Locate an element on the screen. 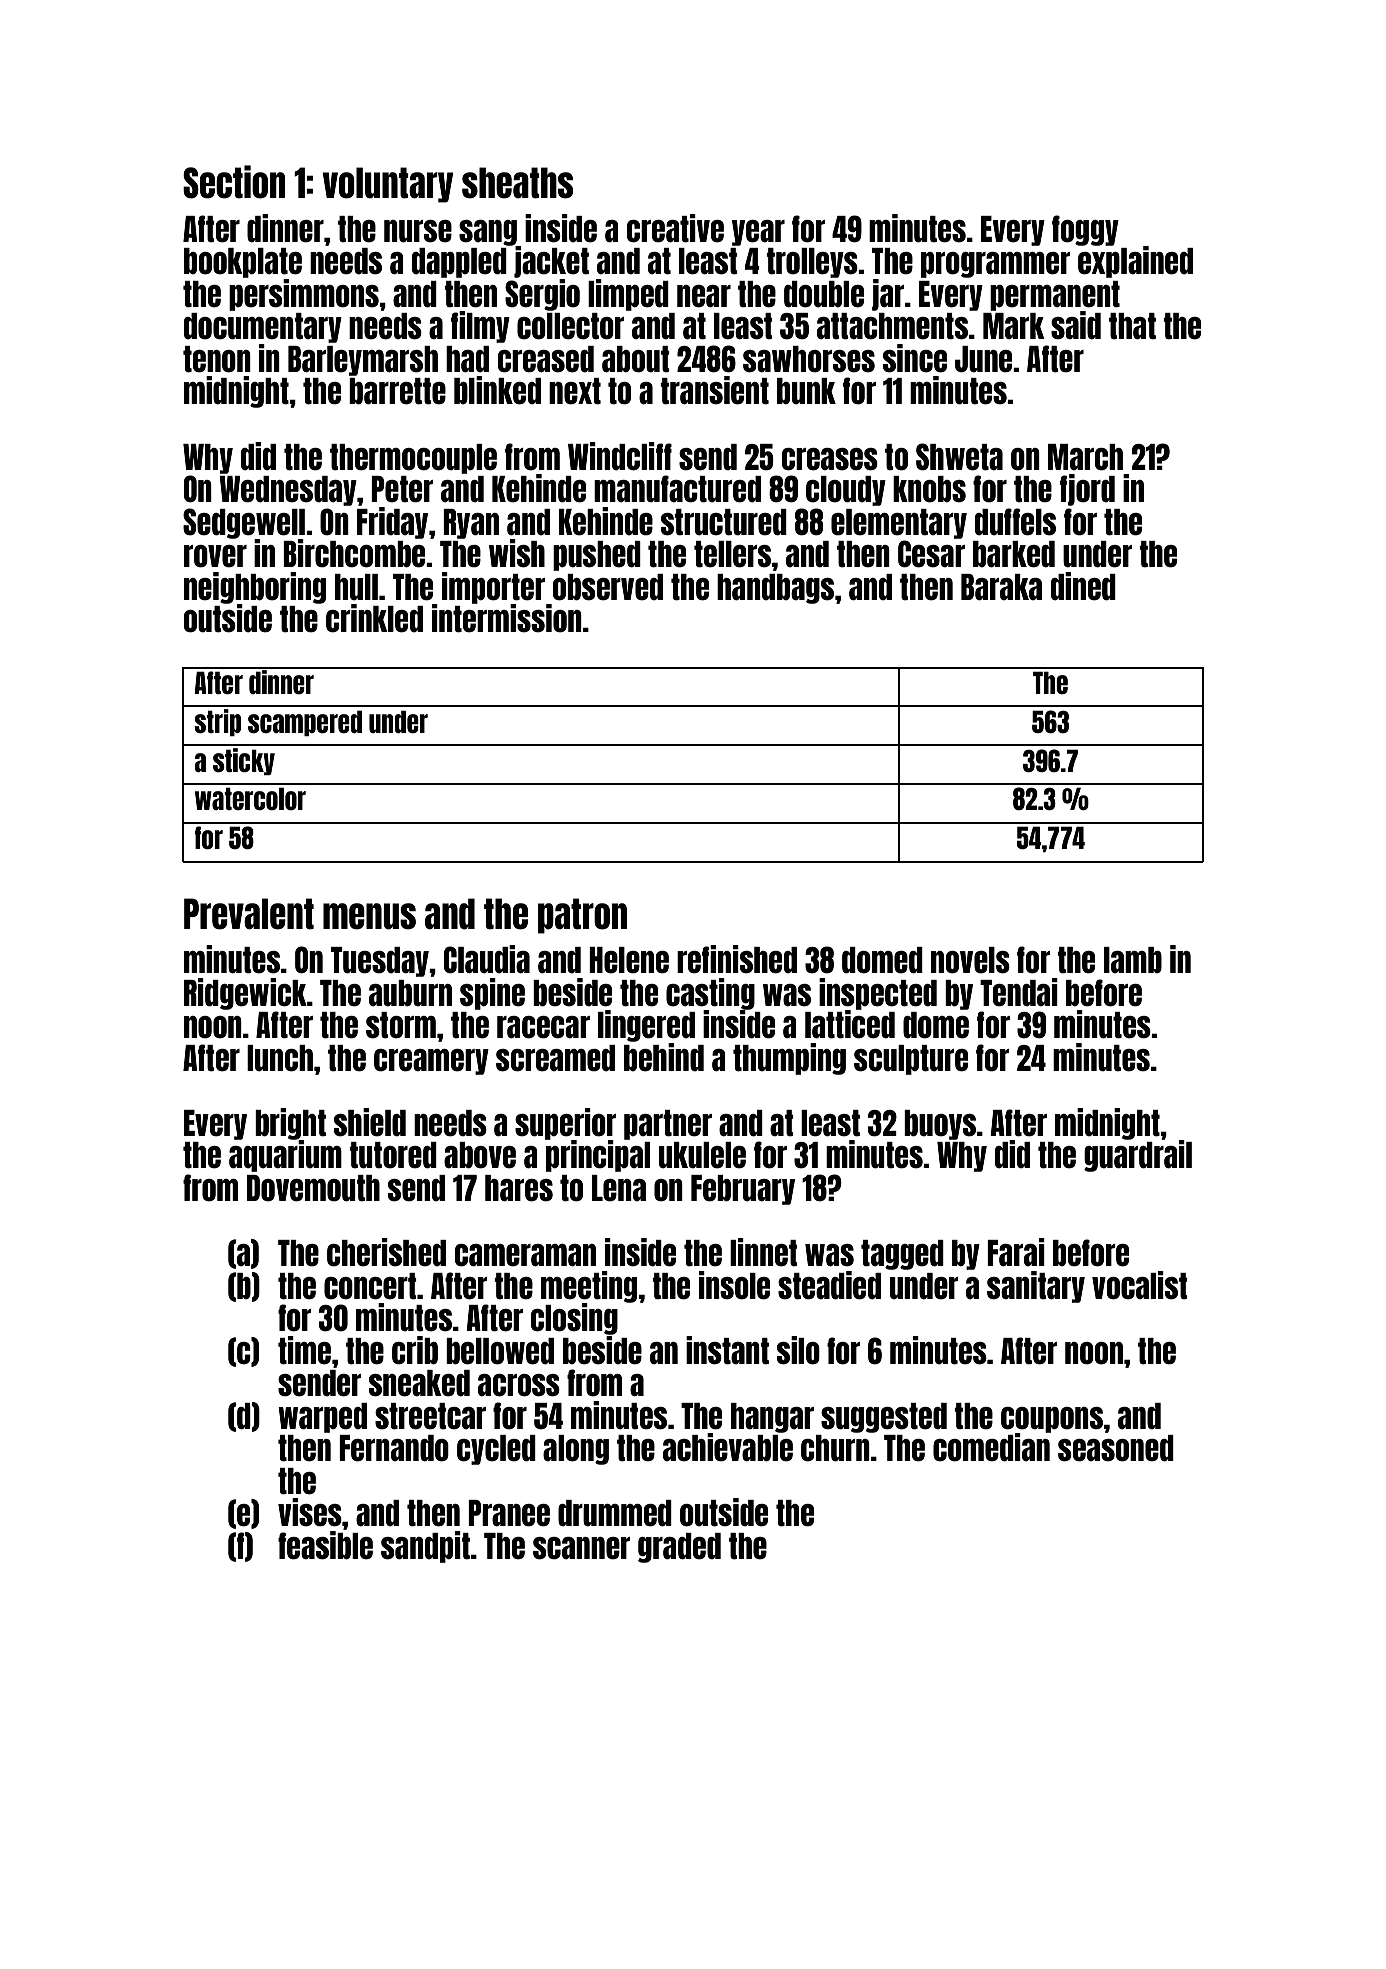 This screenshot has height=1969, width=1386. about is located at coordinates (636, 359).
